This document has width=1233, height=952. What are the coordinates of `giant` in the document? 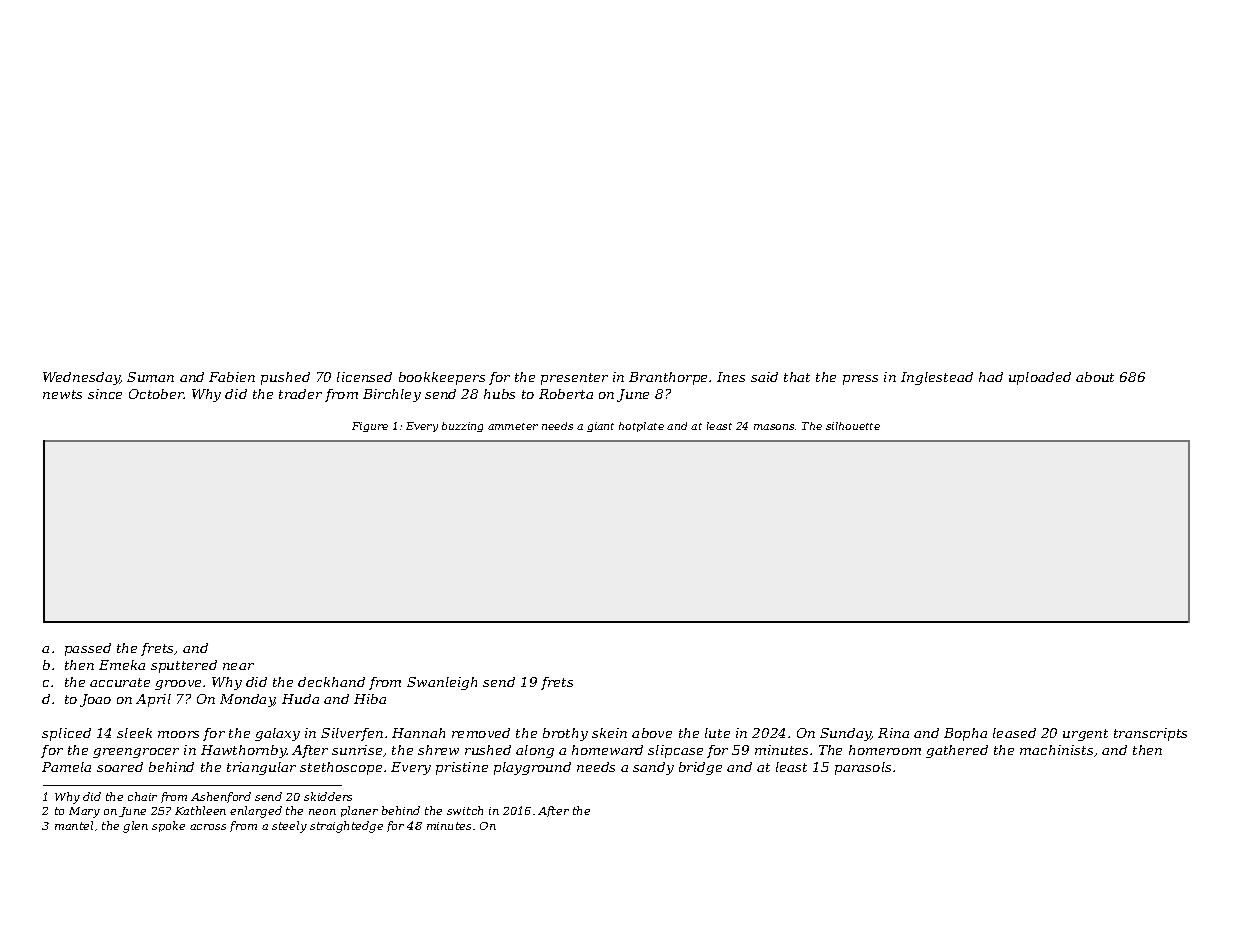 It's located at (600, 427).
